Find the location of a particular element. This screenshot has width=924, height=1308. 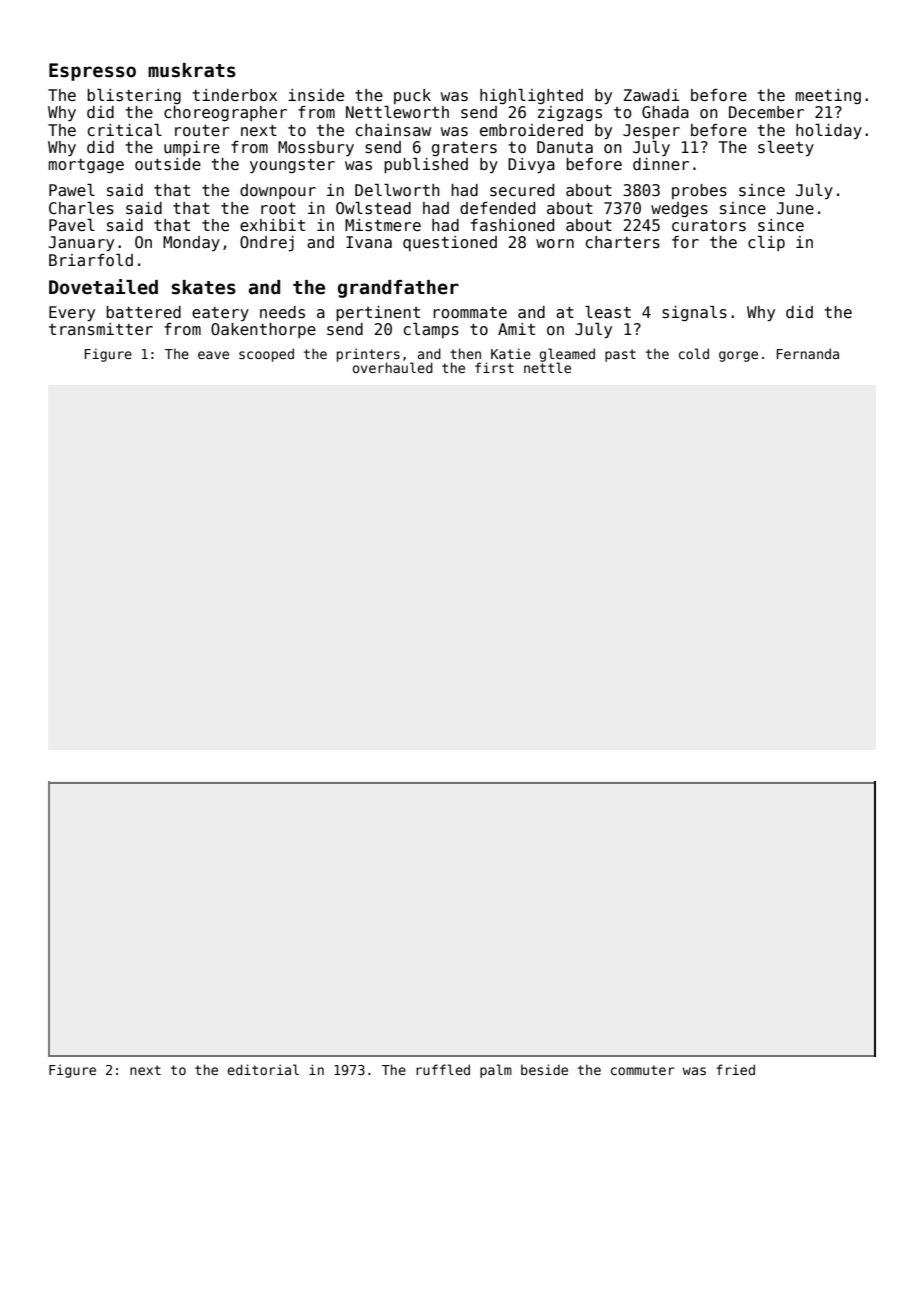

Ghada is located at coordinates (665, 112).
